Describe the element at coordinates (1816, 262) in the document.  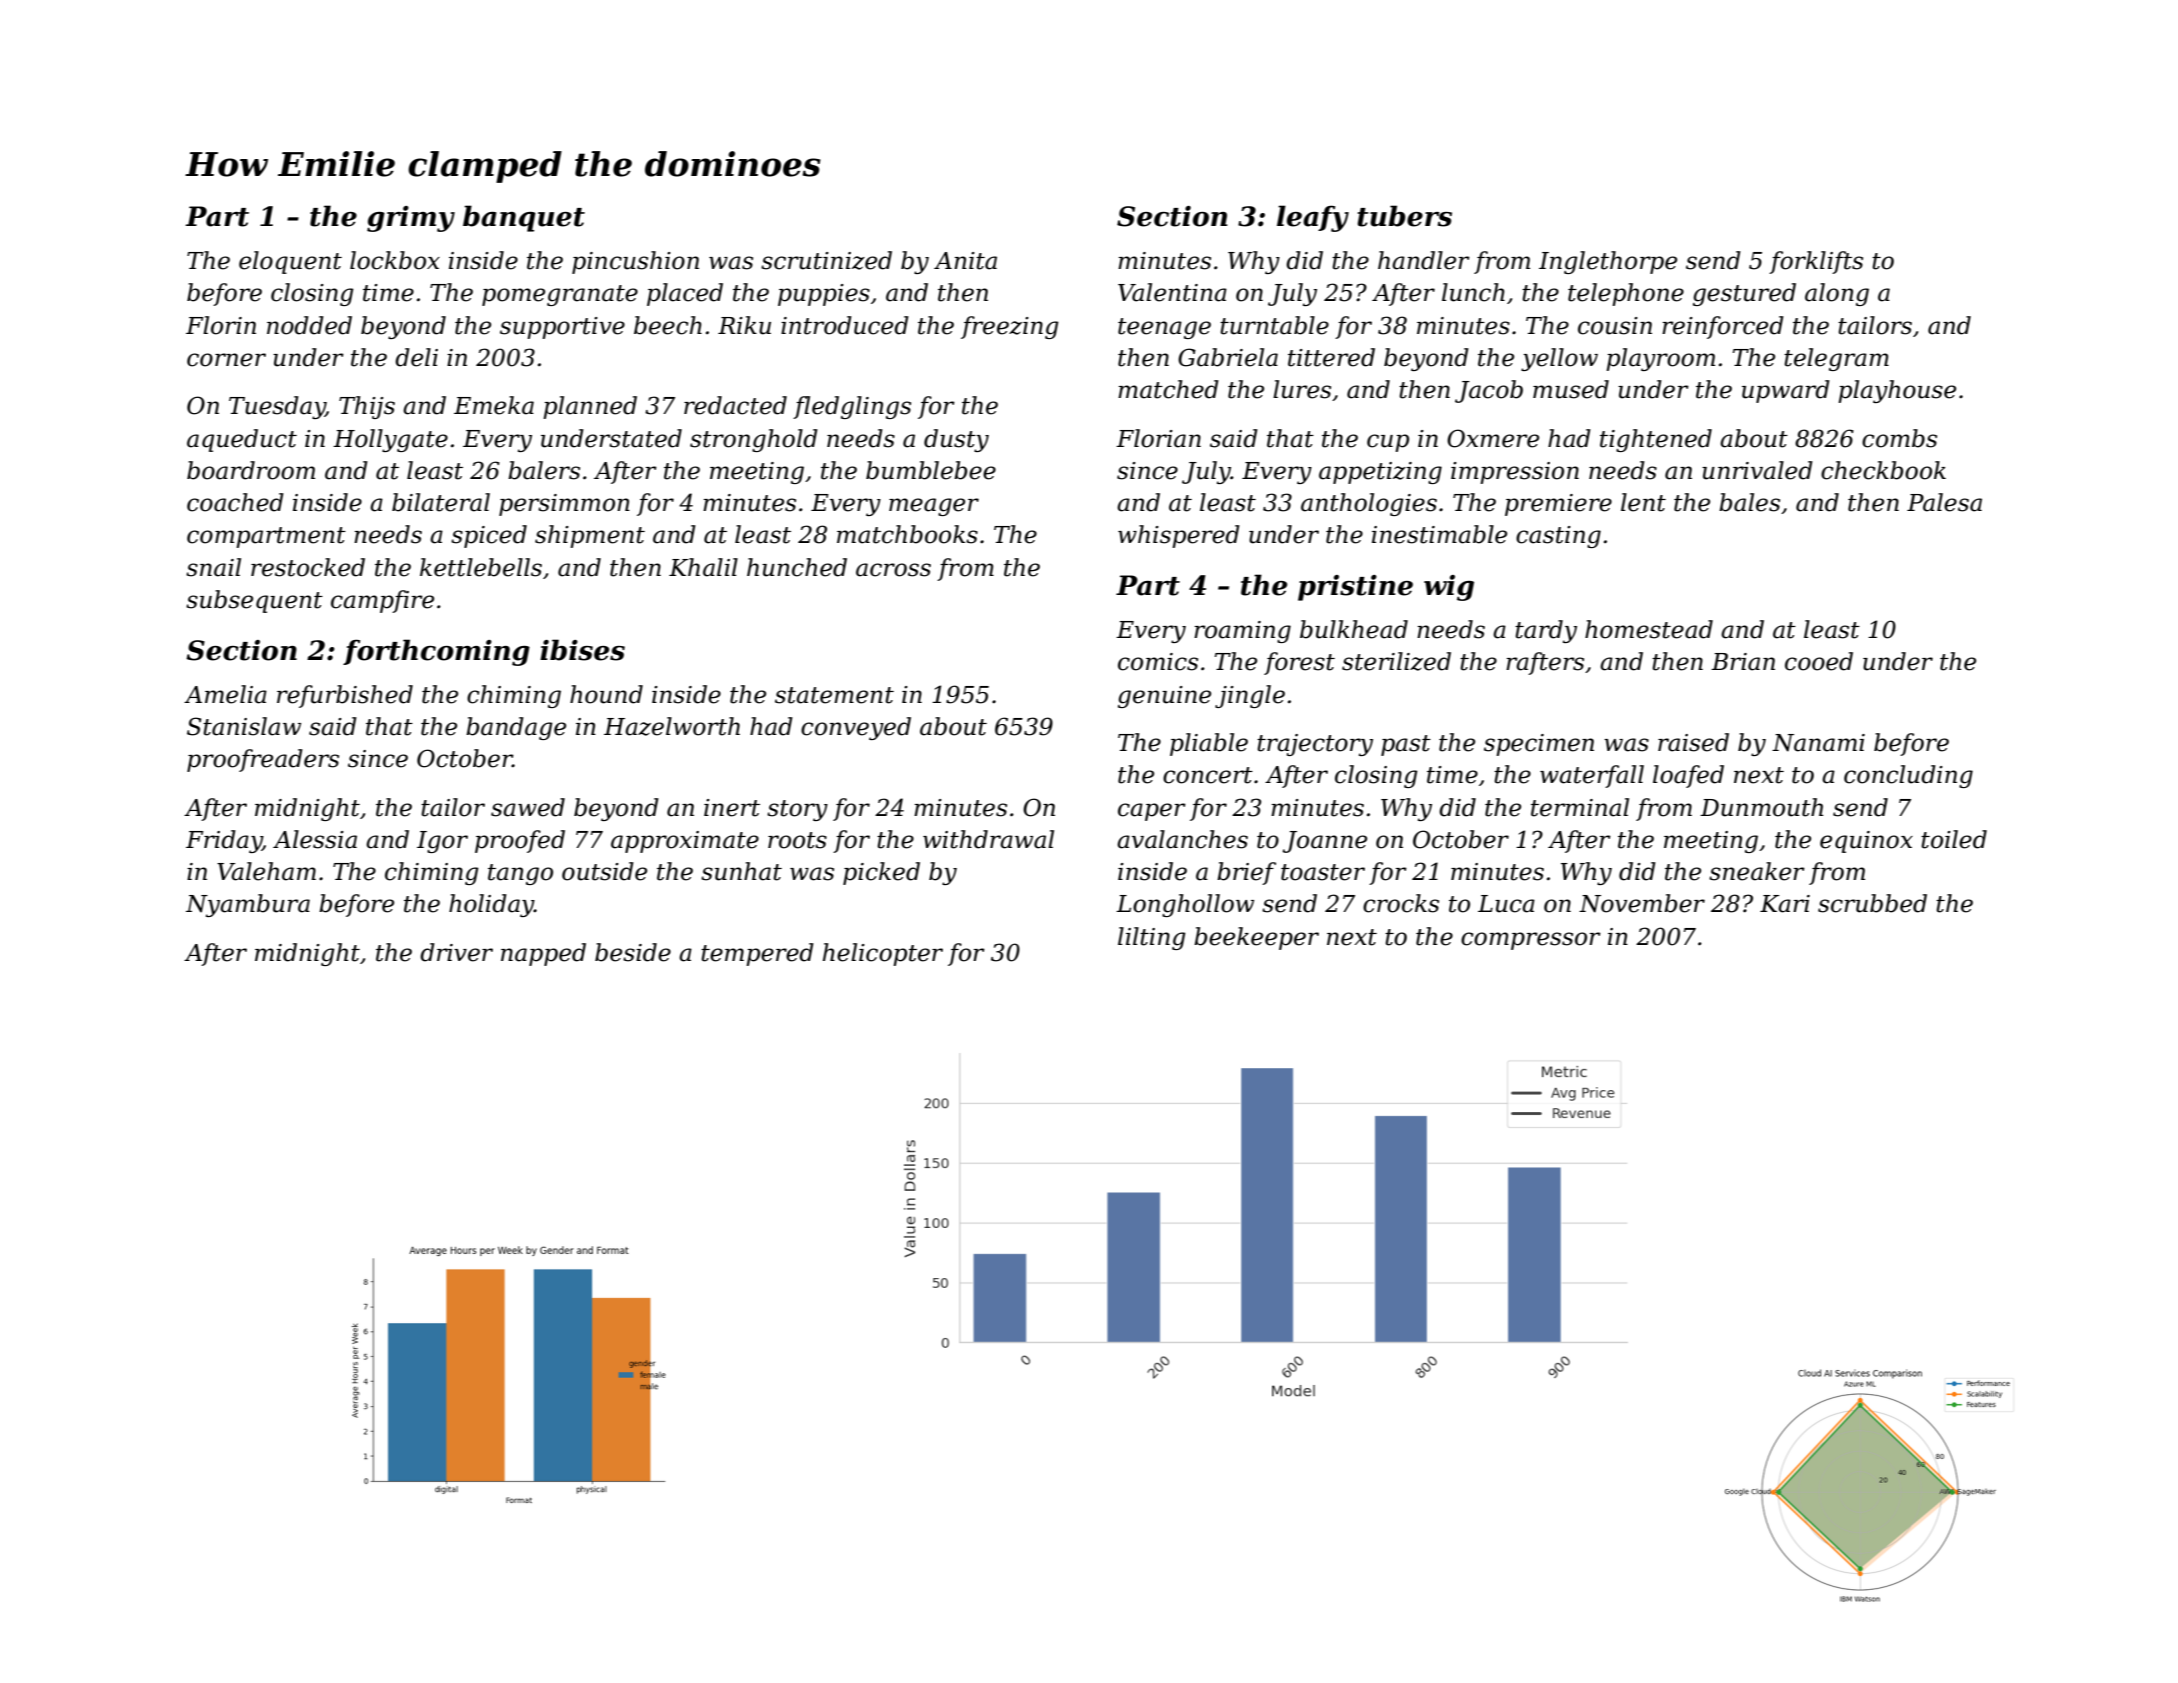
I see `forklifts` at that location.
